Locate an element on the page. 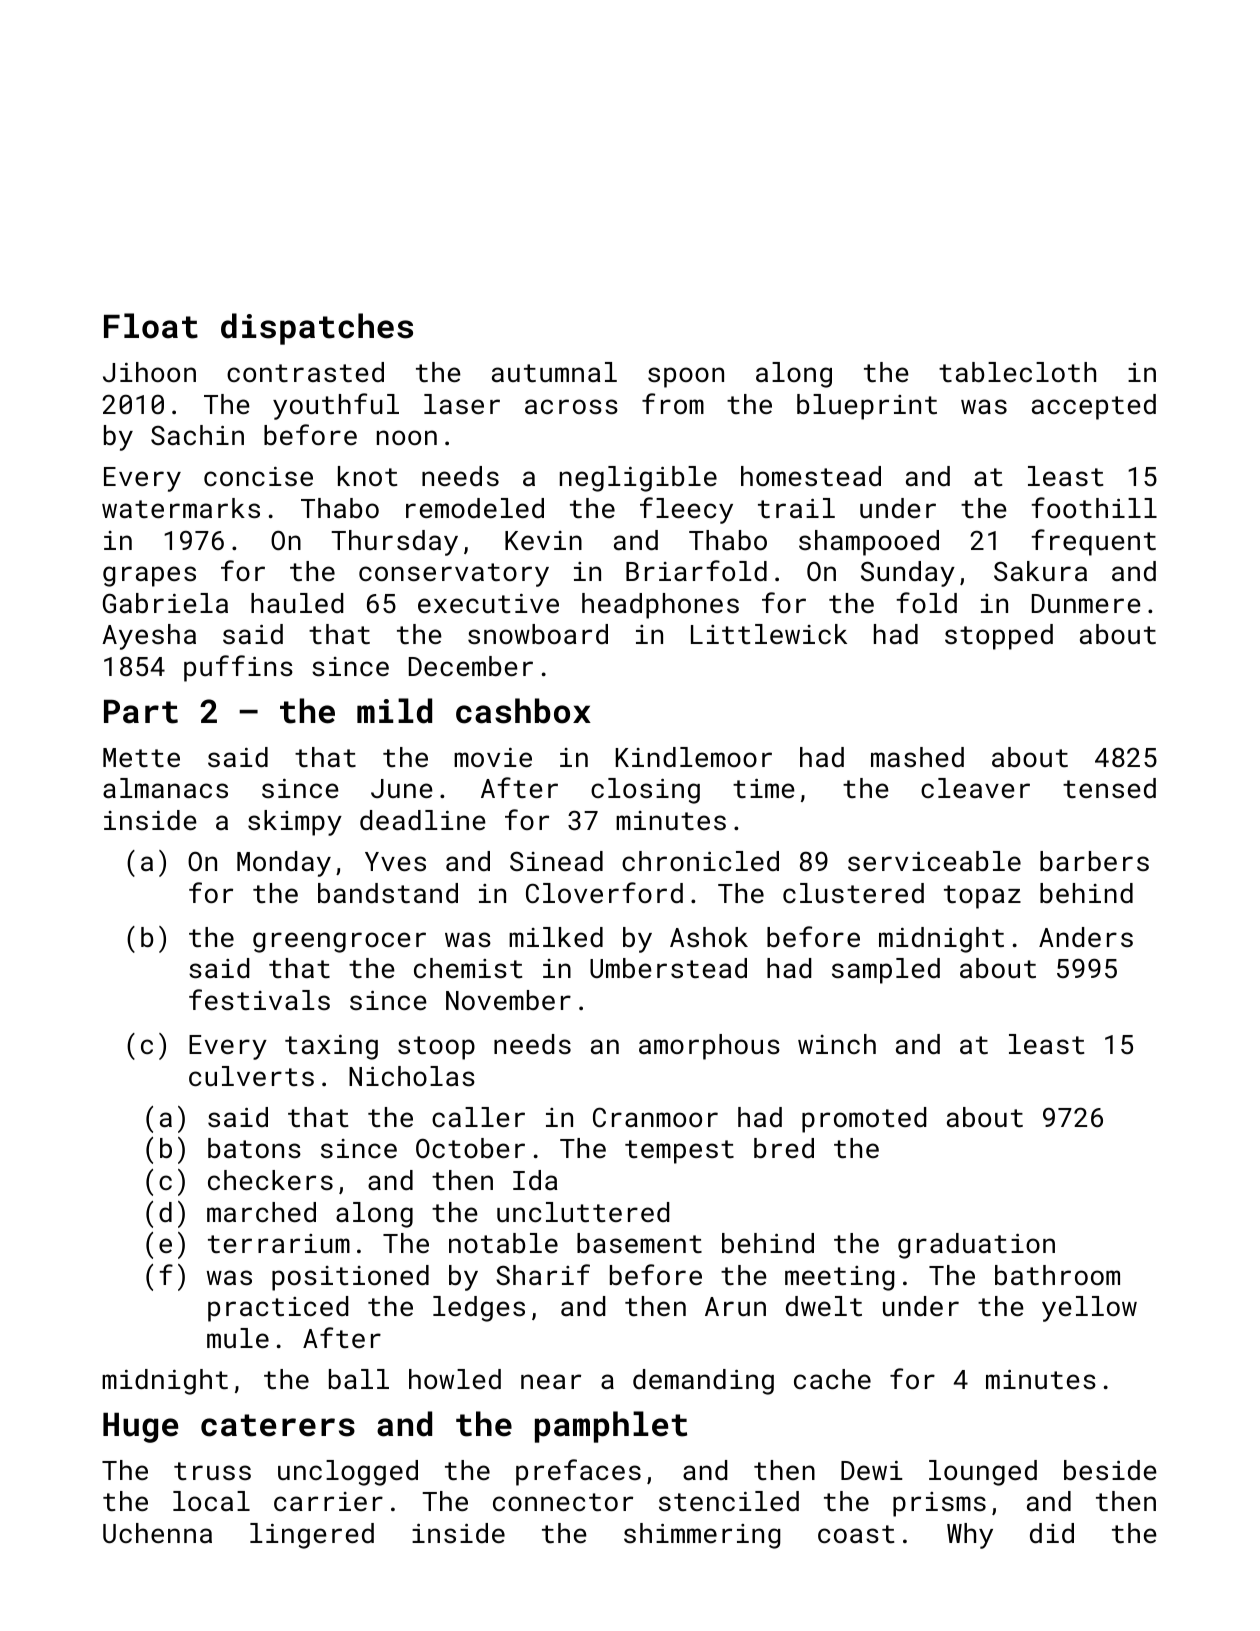 The width and height of the image is (1260, 1631). connector is located at coordinates (563, 1502).
